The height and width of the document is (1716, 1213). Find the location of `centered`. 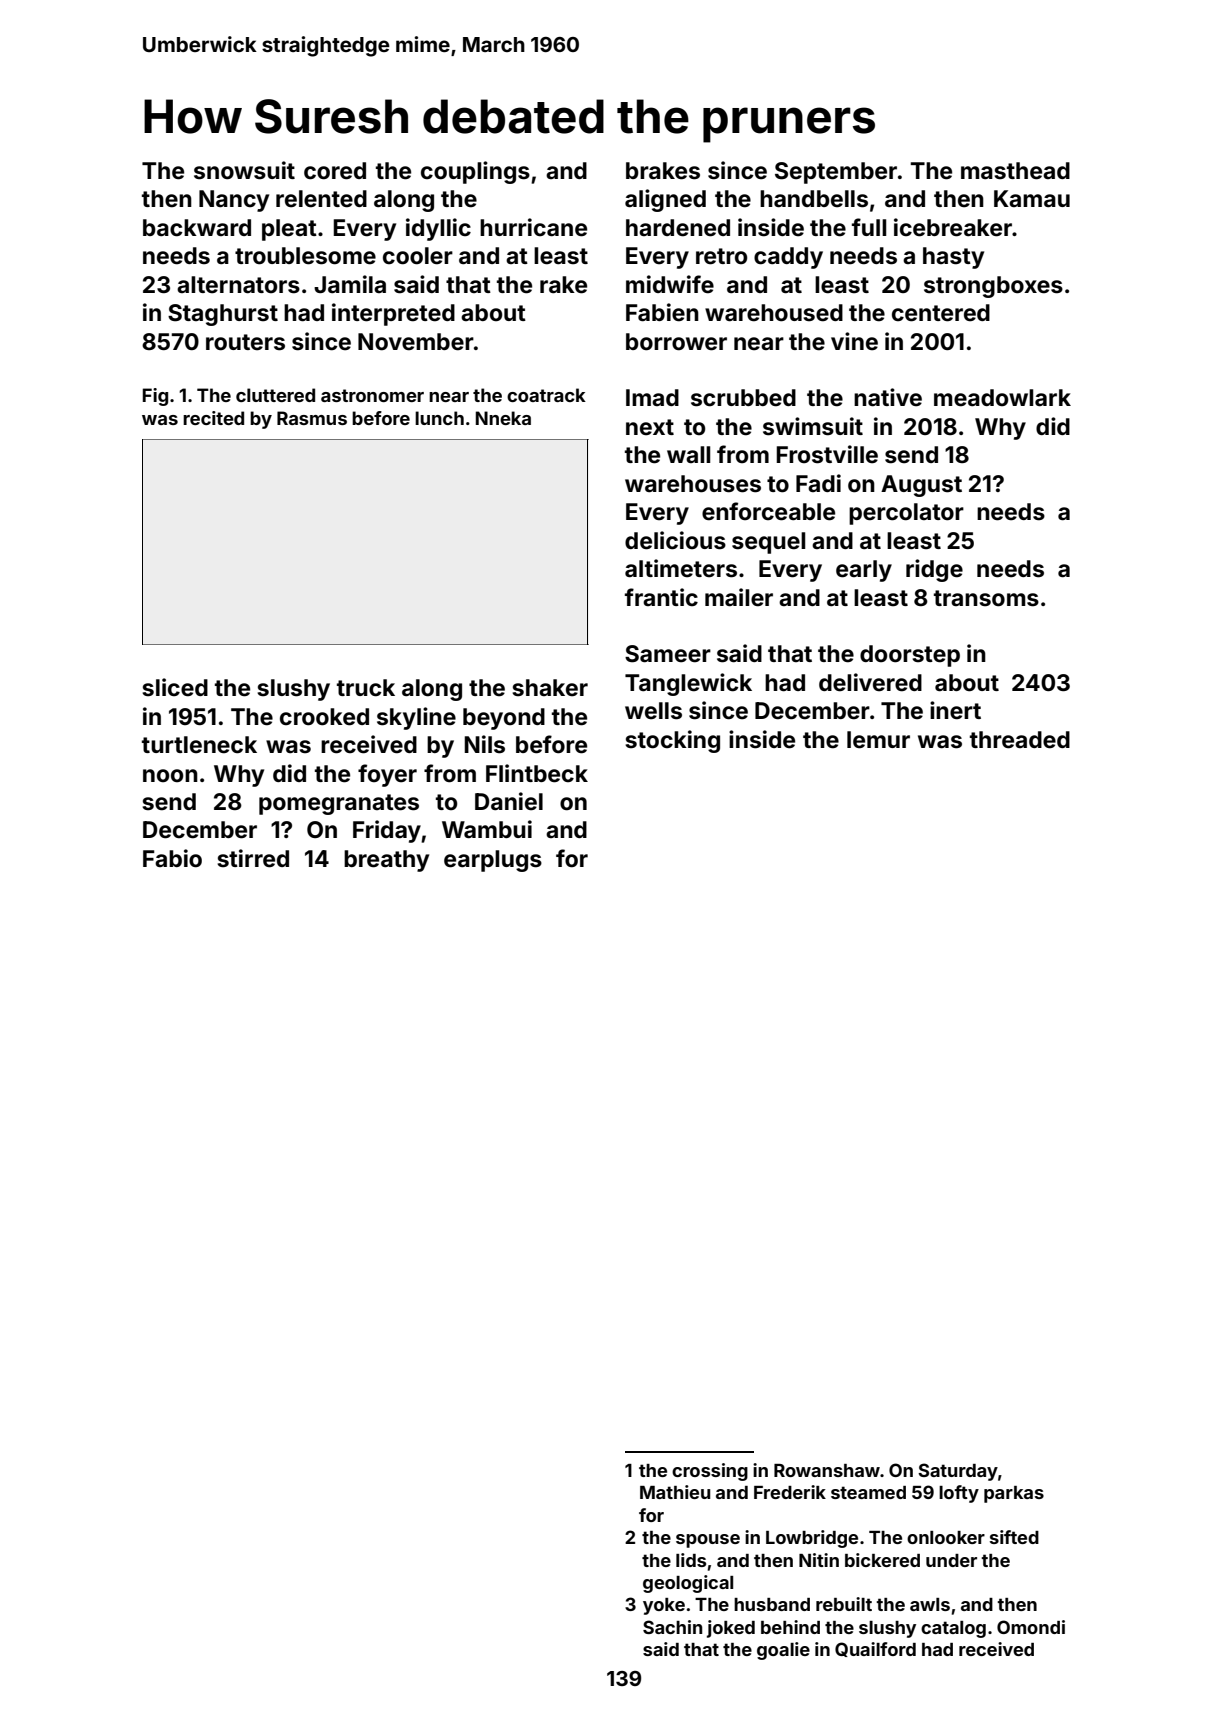

centered is located at coordinates (941, 313).
